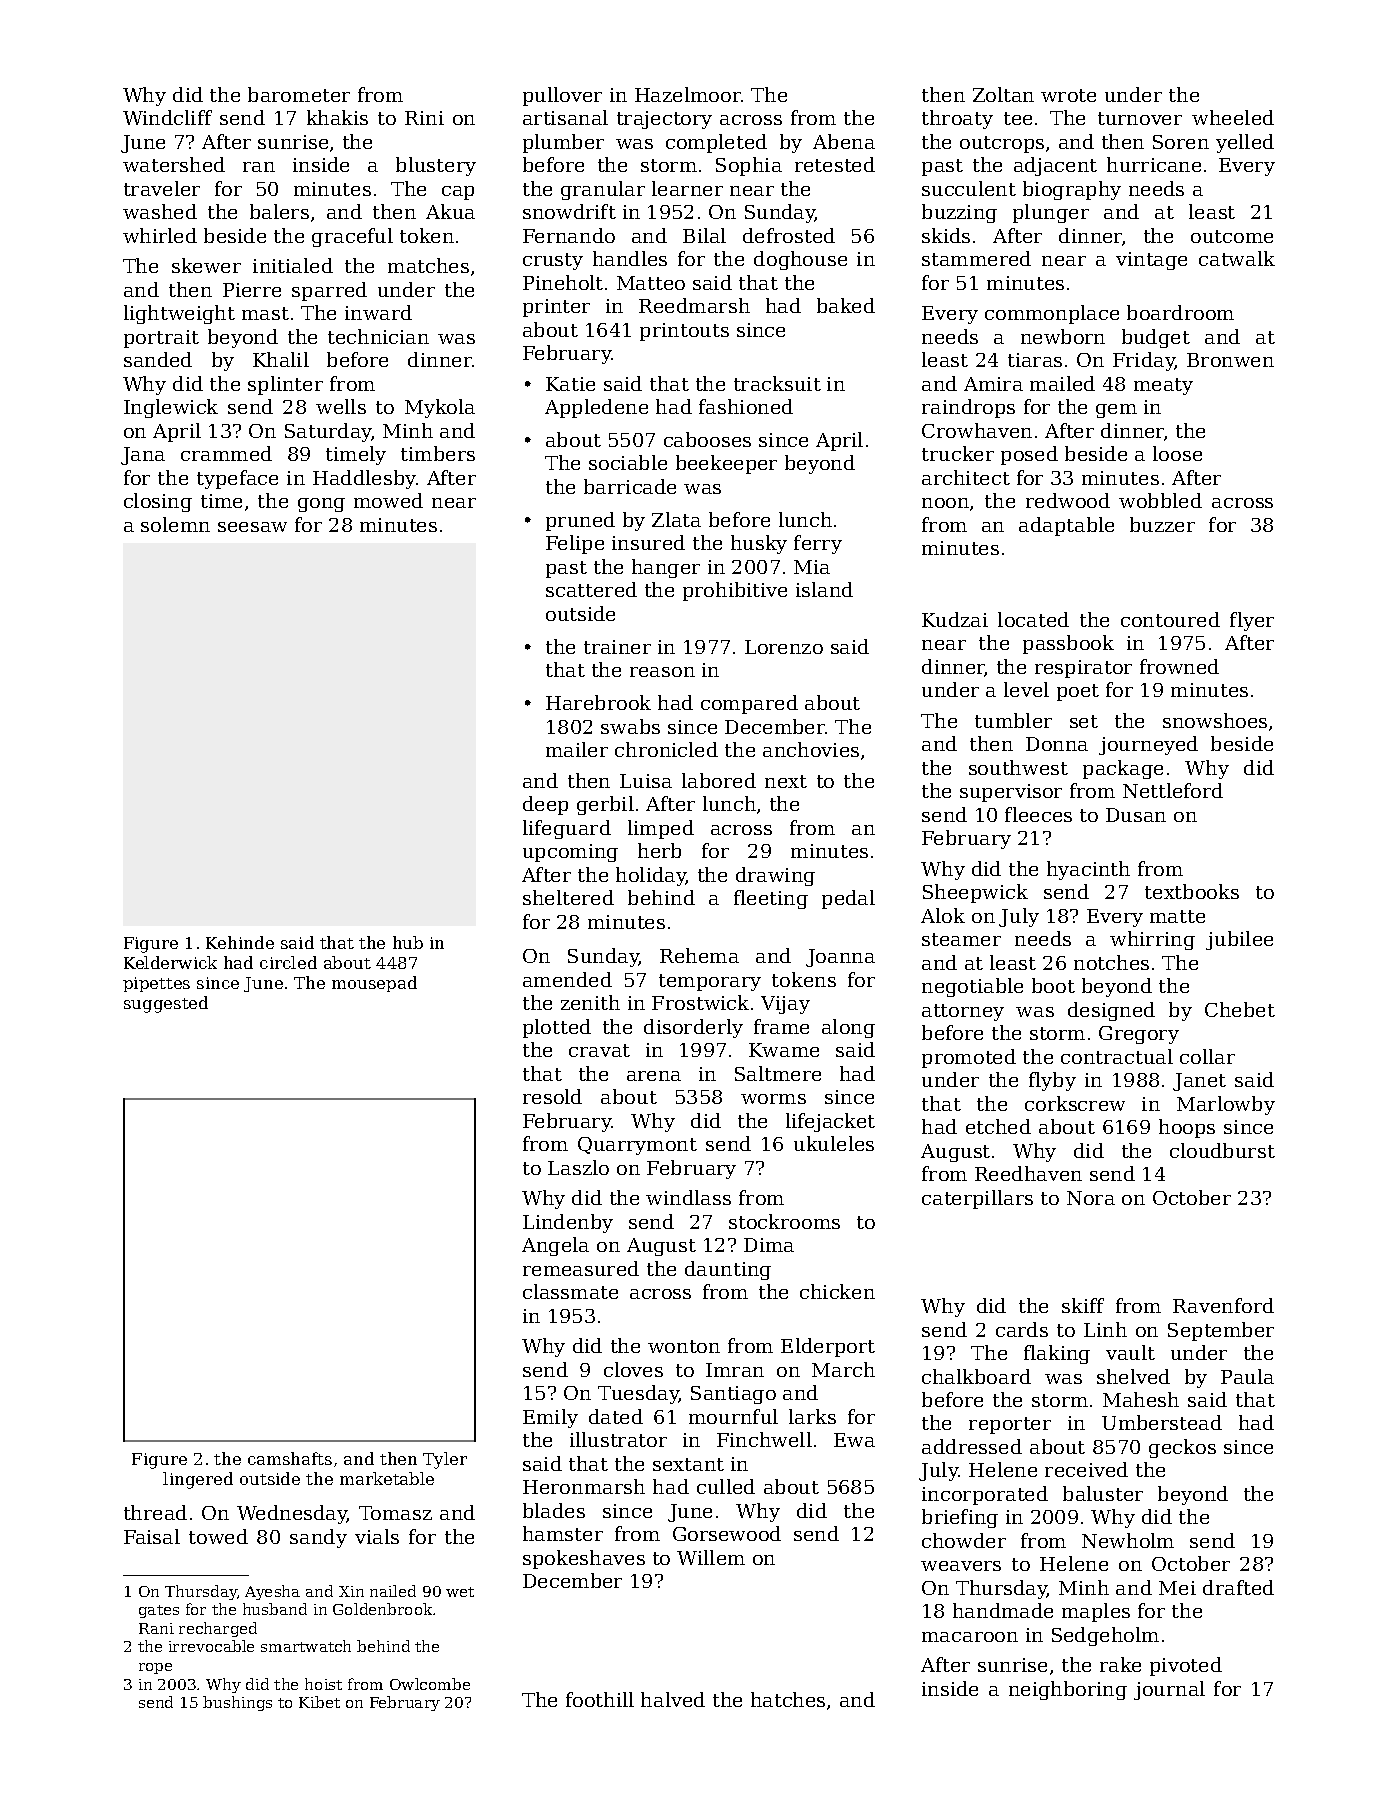  What do you see at coordinates (152, 1536) in the screenshot?
I see `Faisal` at bounding box center [152, 1536].
